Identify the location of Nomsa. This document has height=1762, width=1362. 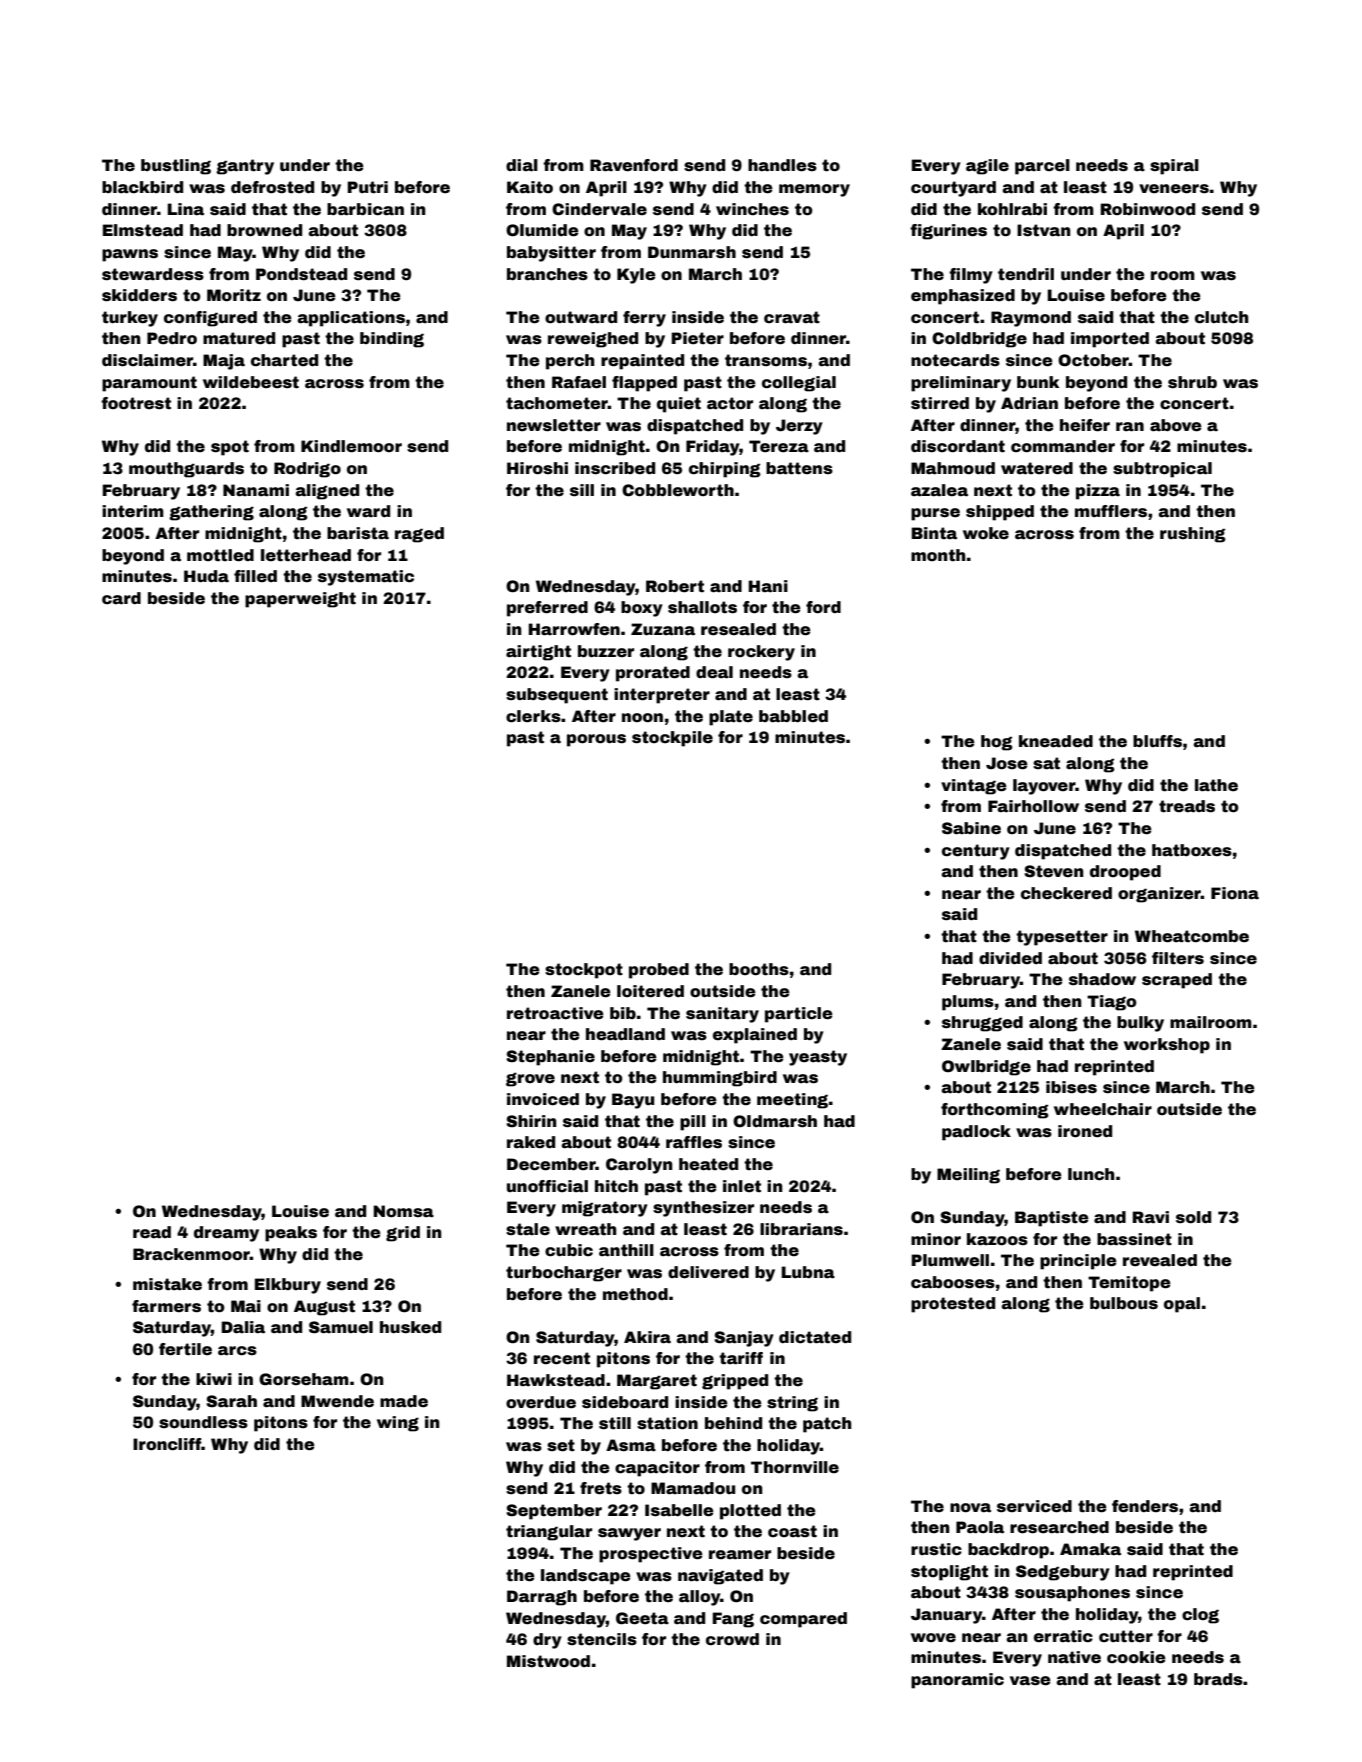
(404, 1211).
